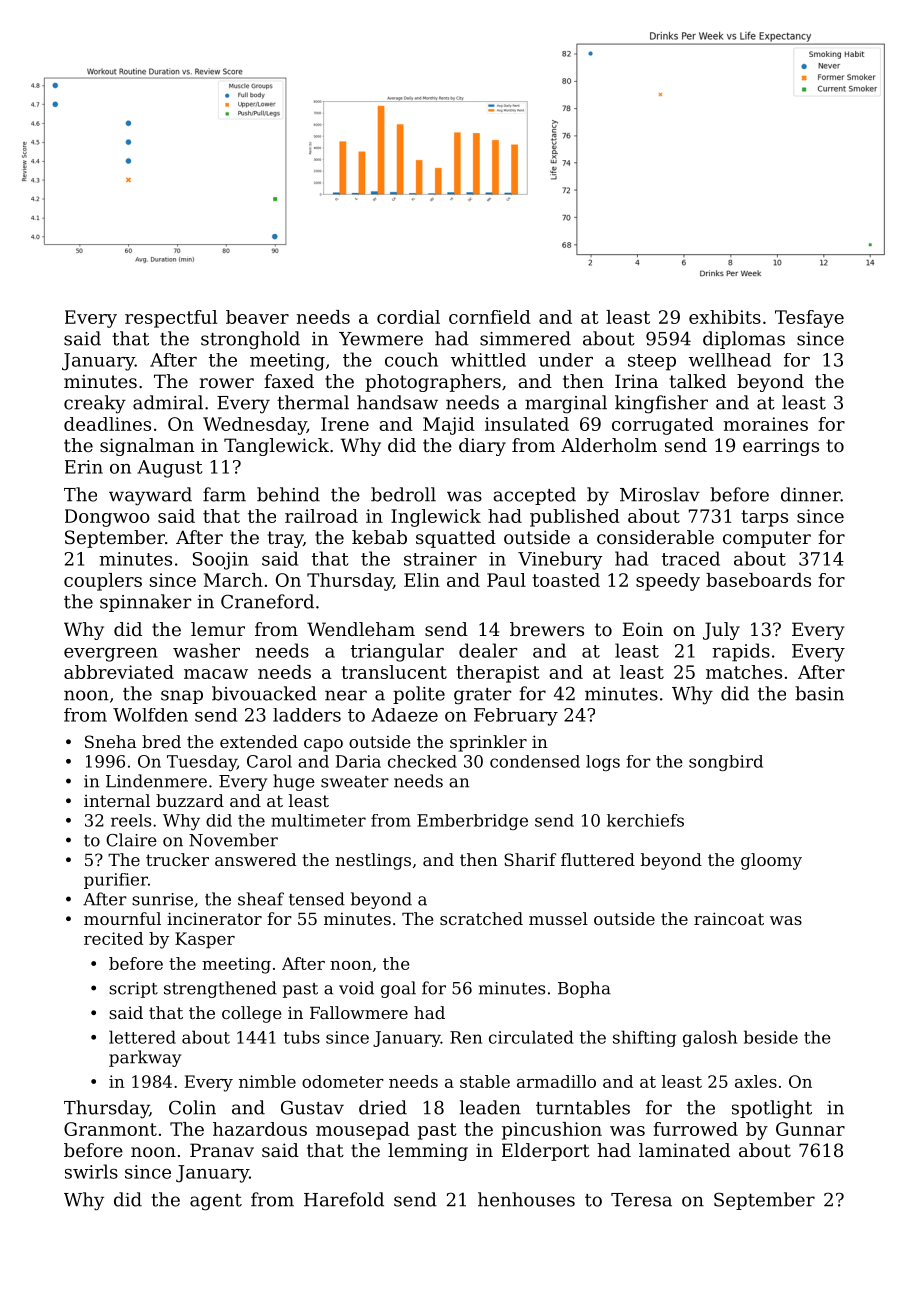  What do you see at coordinates (117, 800) in the image?
I see `internal` at bounding box center [117, 800].
